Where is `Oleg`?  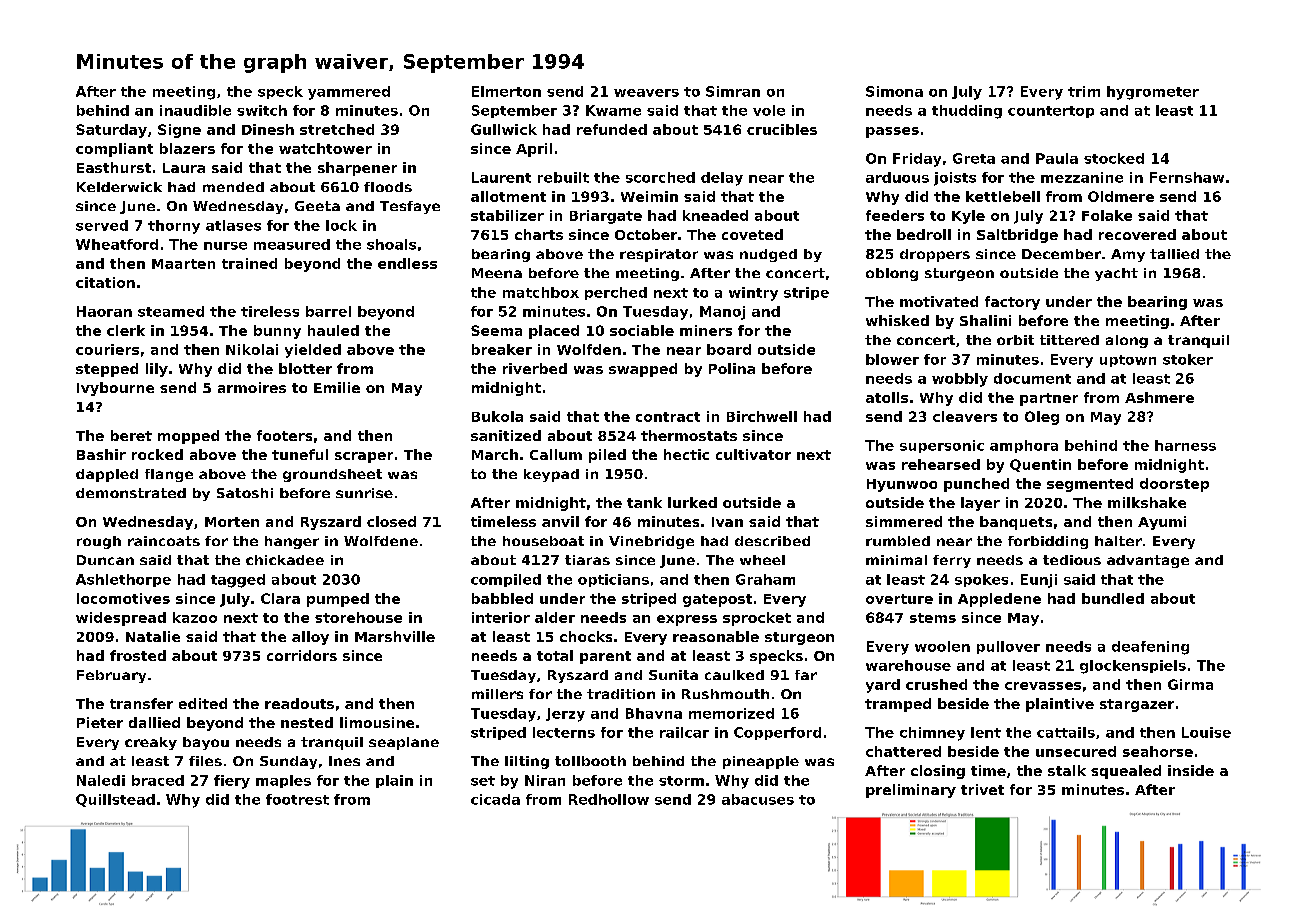
Oleg is located at coordinates (1042, 418).
